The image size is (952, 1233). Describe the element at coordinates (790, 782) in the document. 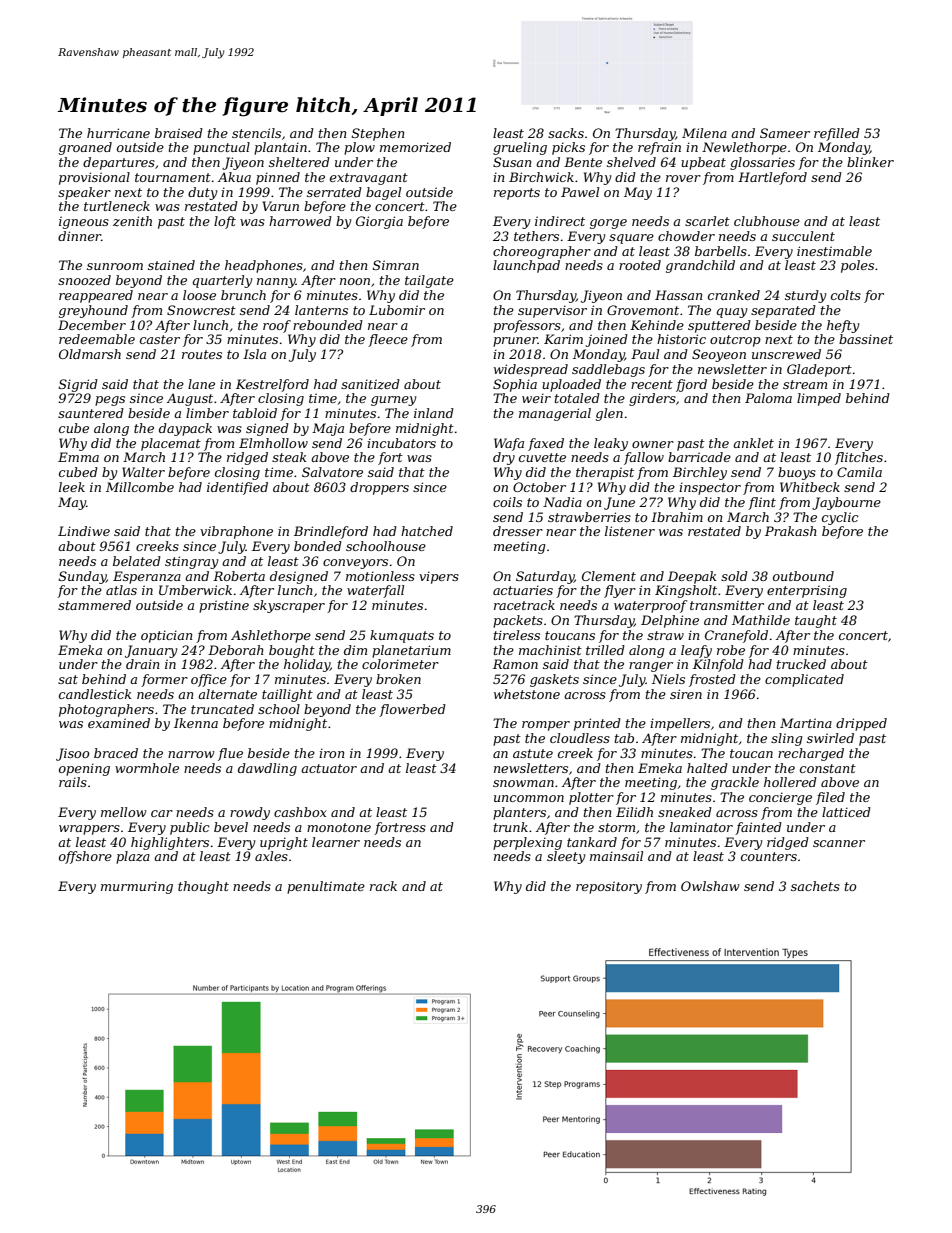

I see `hollered` at that location.
